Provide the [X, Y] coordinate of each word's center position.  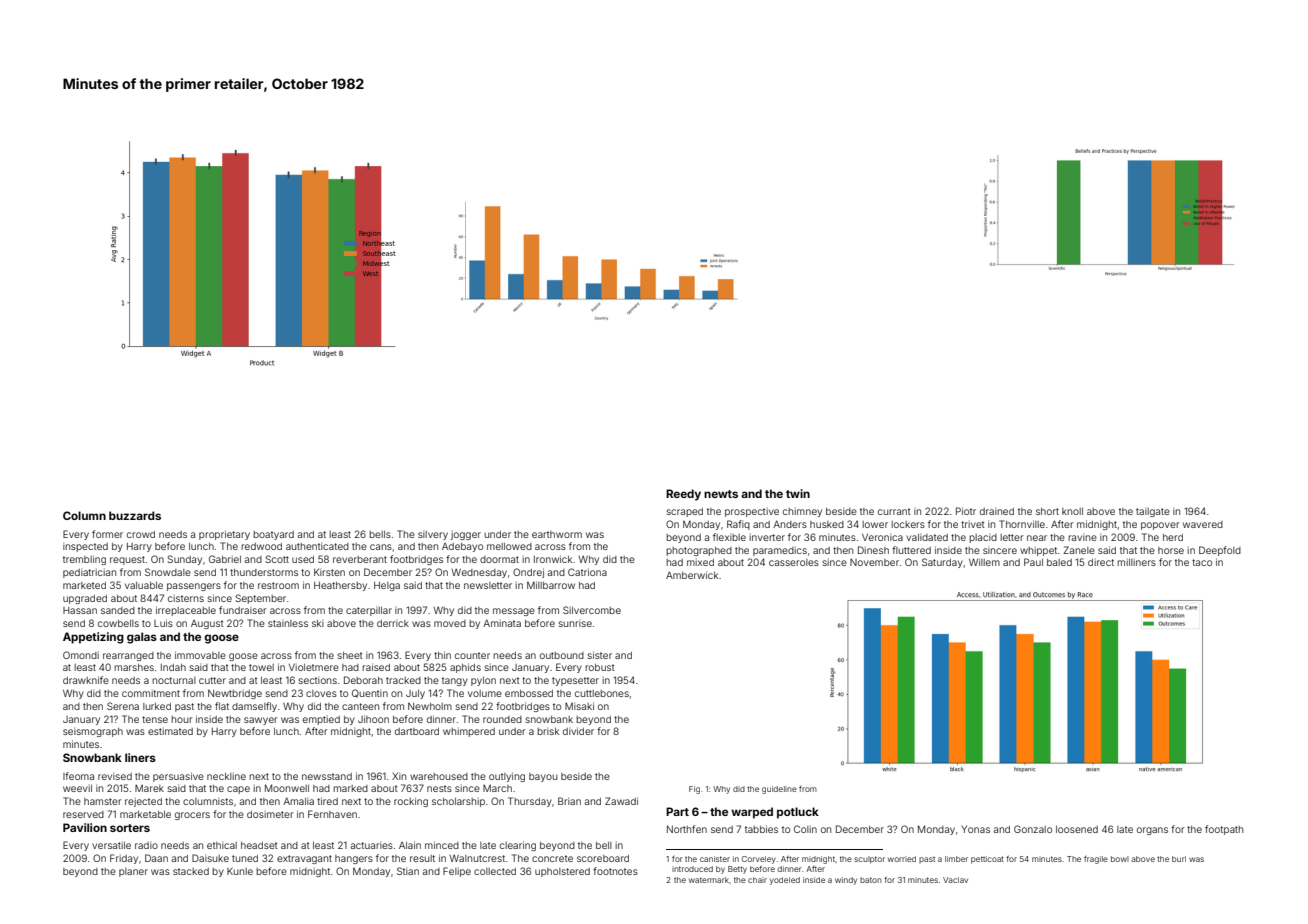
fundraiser [242, 610]
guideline [779, 790]
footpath [1224, 830]
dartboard [417, 731]
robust [600, 667]
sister [600, 655]
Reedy [683, 495]
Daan [156, 858]
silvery [433, 535]
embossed [529, 693]
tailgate [1153, 512]
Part [677, 811]
